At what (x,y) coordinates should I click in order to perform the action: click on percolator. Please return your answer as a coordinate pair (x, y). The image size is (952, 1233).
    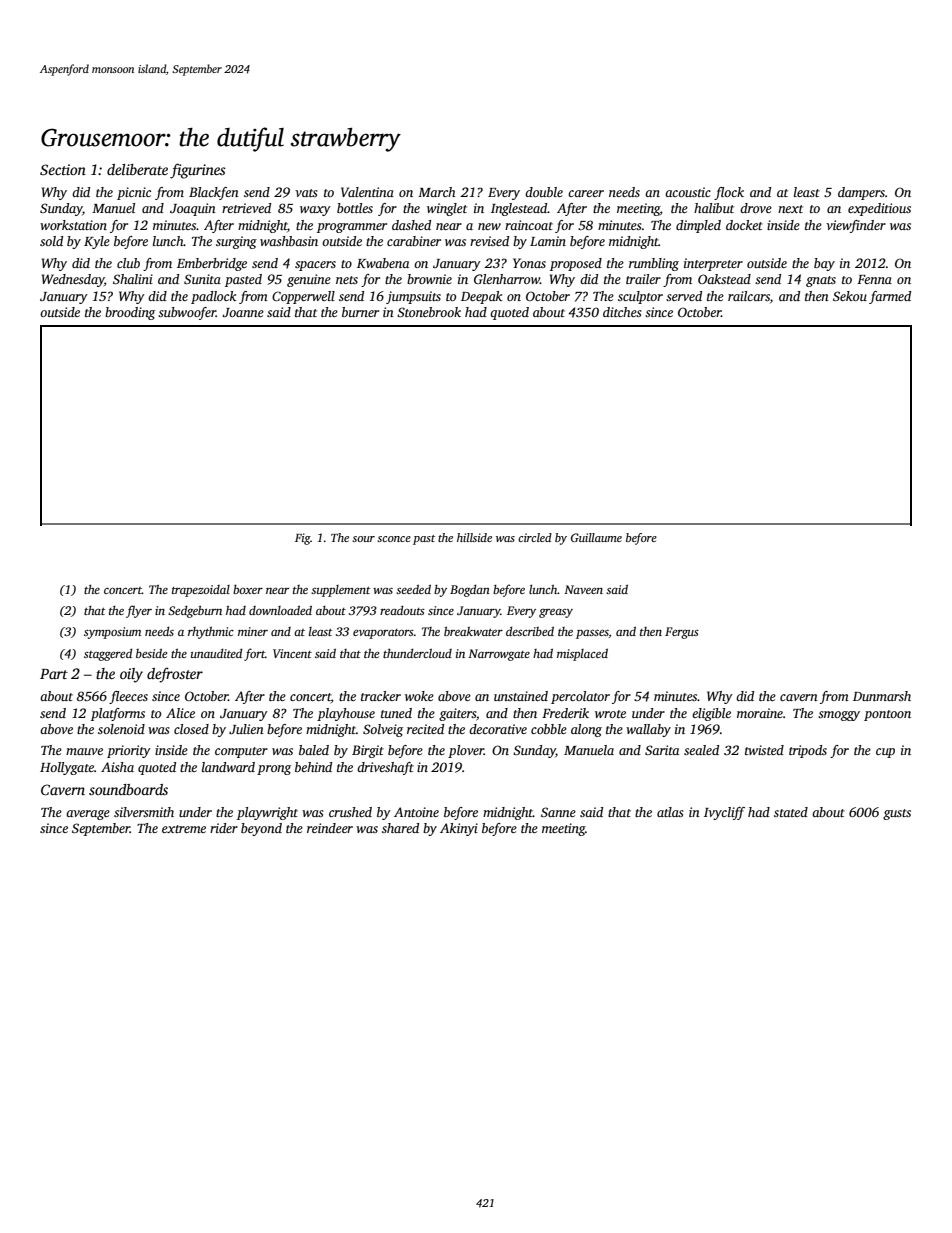
    Looking at the image, I should click on (580, 697).
